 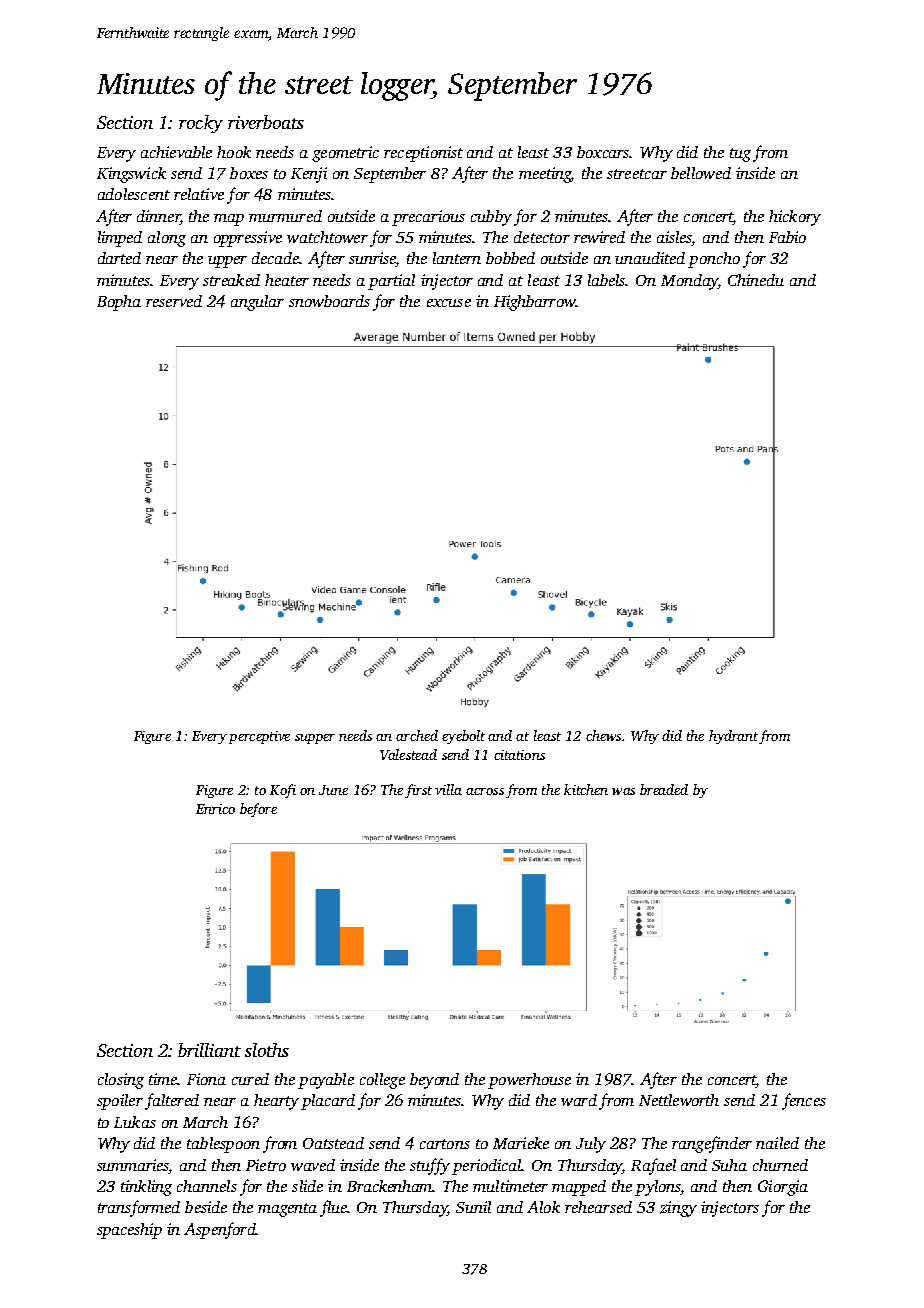 I want to click on brilliant, so click(x=209, y=1050).
